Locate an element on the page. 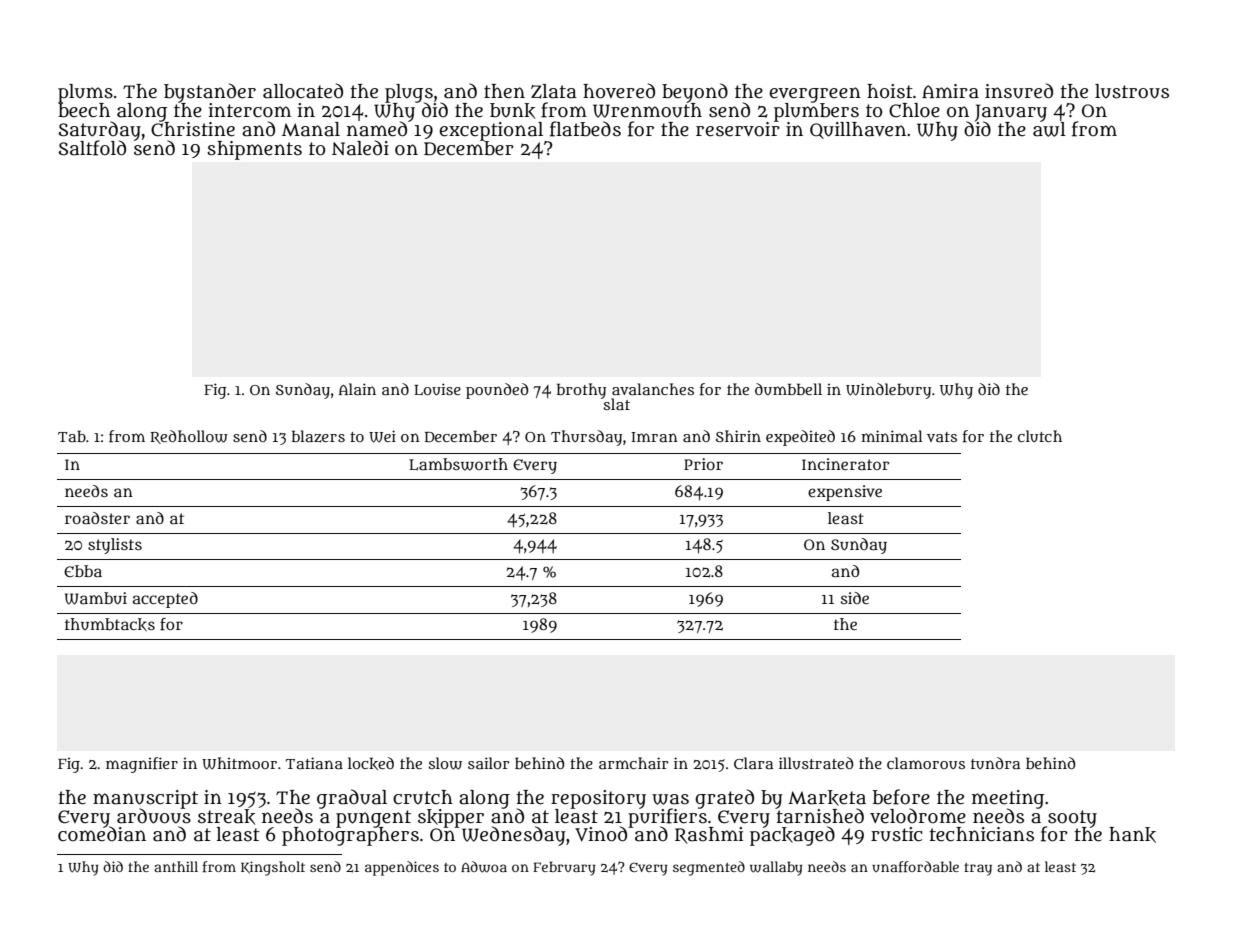 This document has width=1233, height=952. Amira is located at coordinates (950, 91).
